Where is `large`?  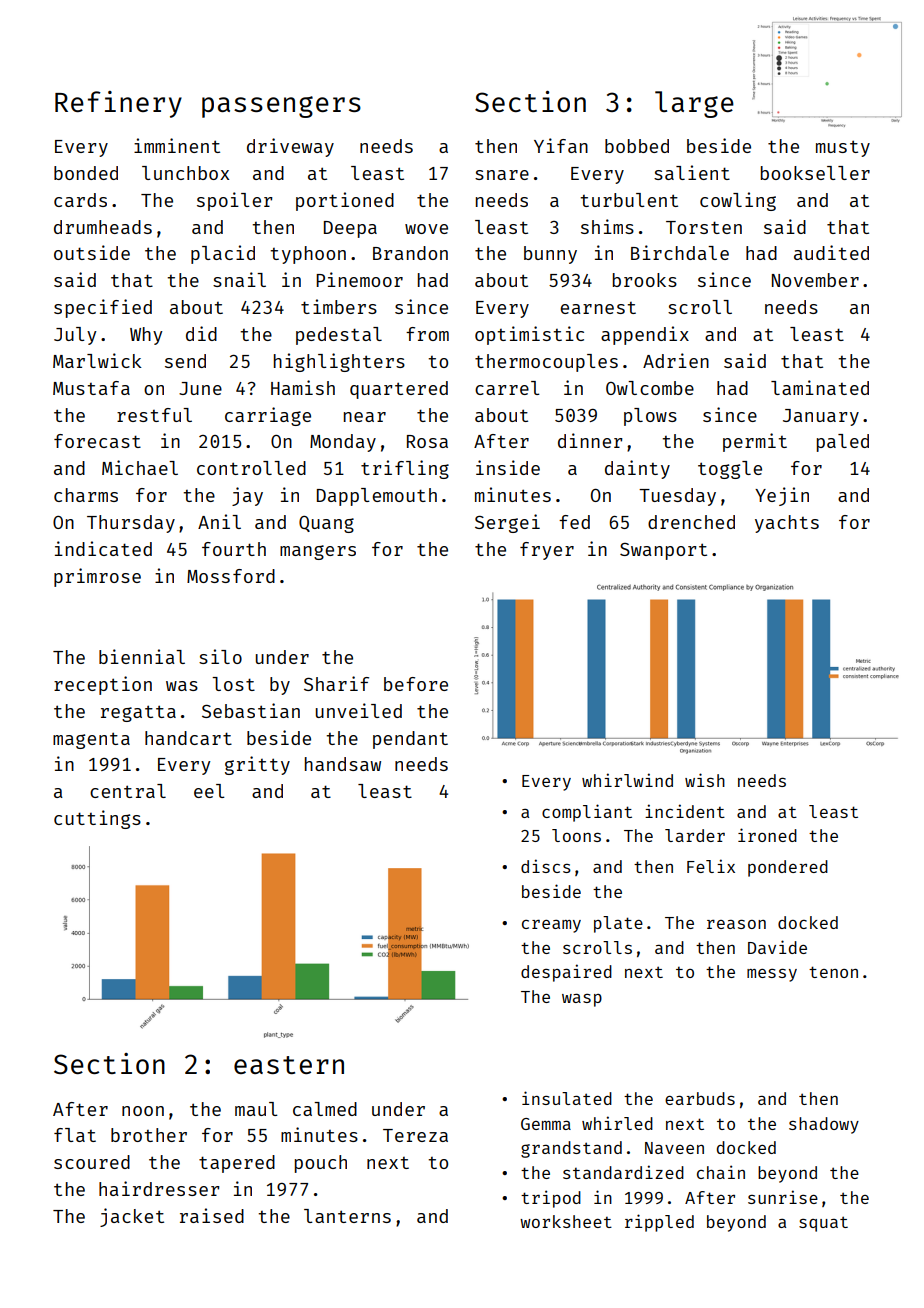 large is located at coordinates (694, 104).
